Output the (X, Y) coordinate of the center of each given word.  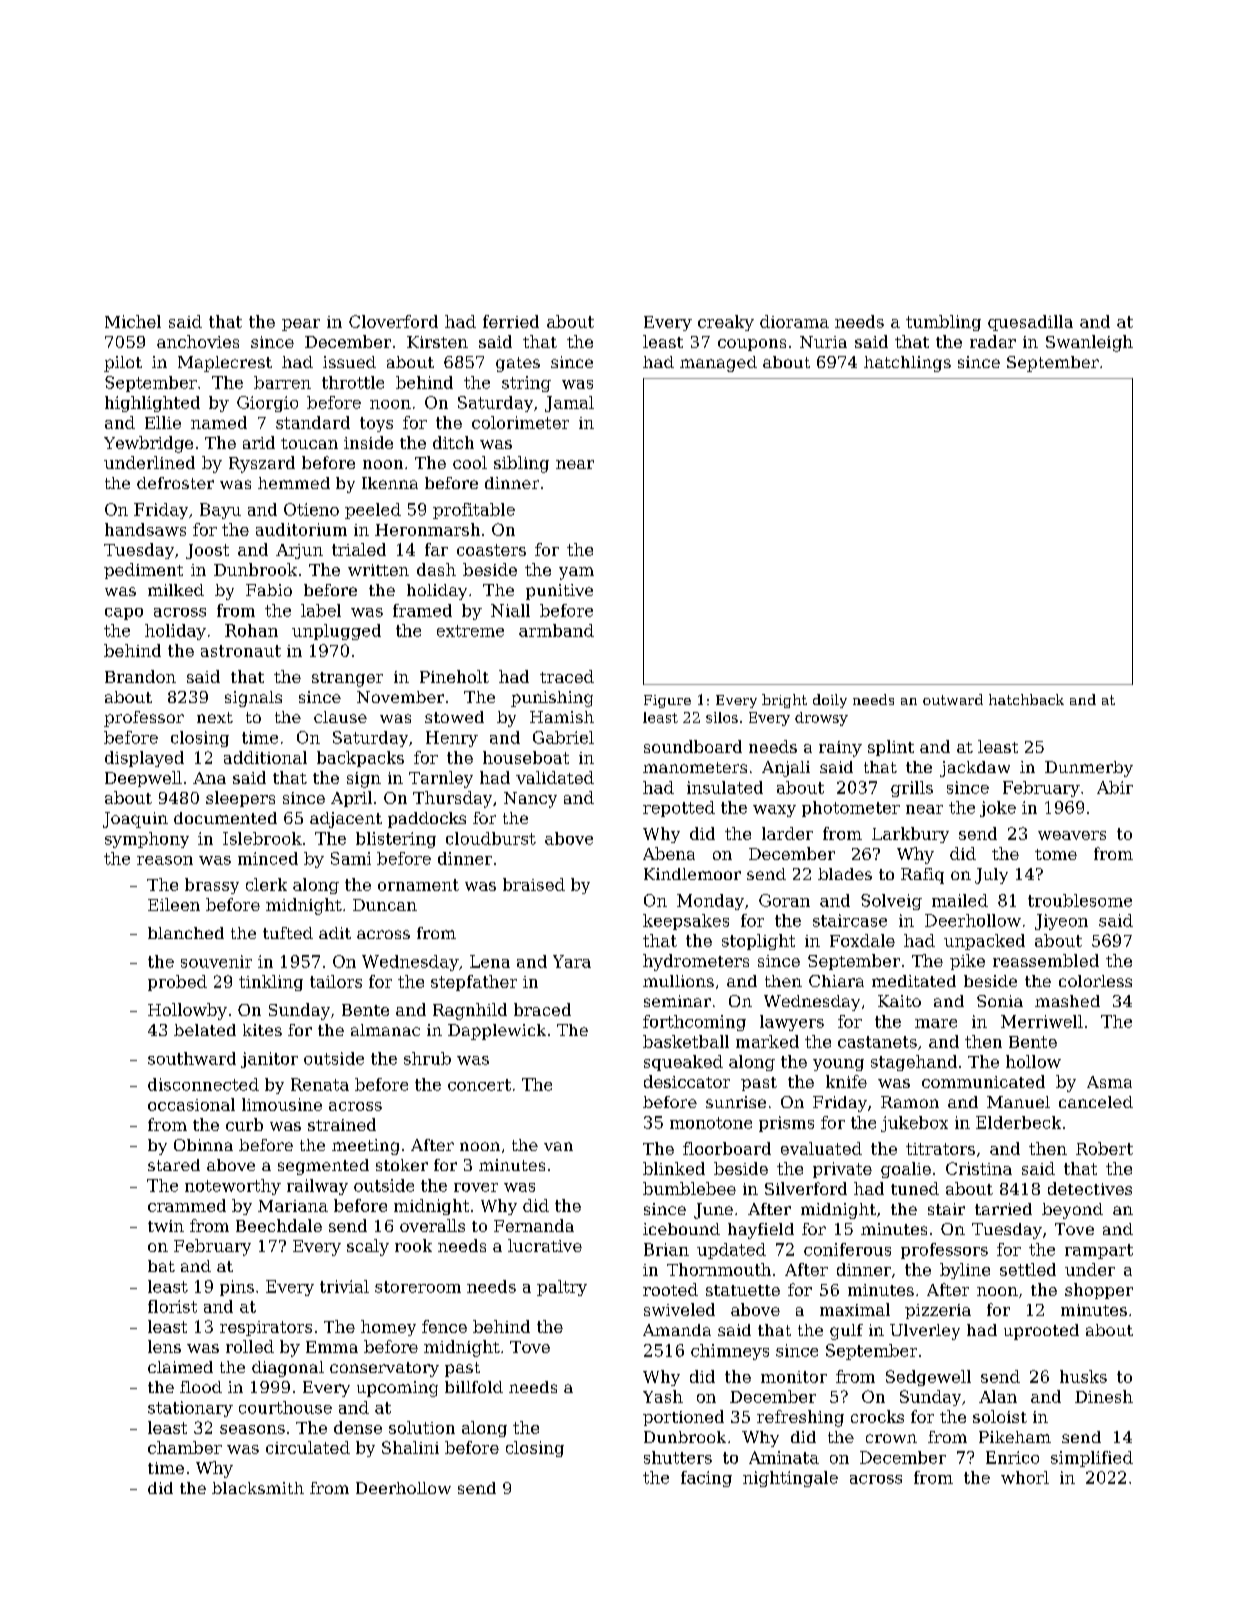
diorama (794, 321)
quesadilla (1030, 323)
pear (301, 325)
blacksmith (258, 1488)
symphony (147, 840)
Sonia (1000, 1001)
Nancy (530, 800)
